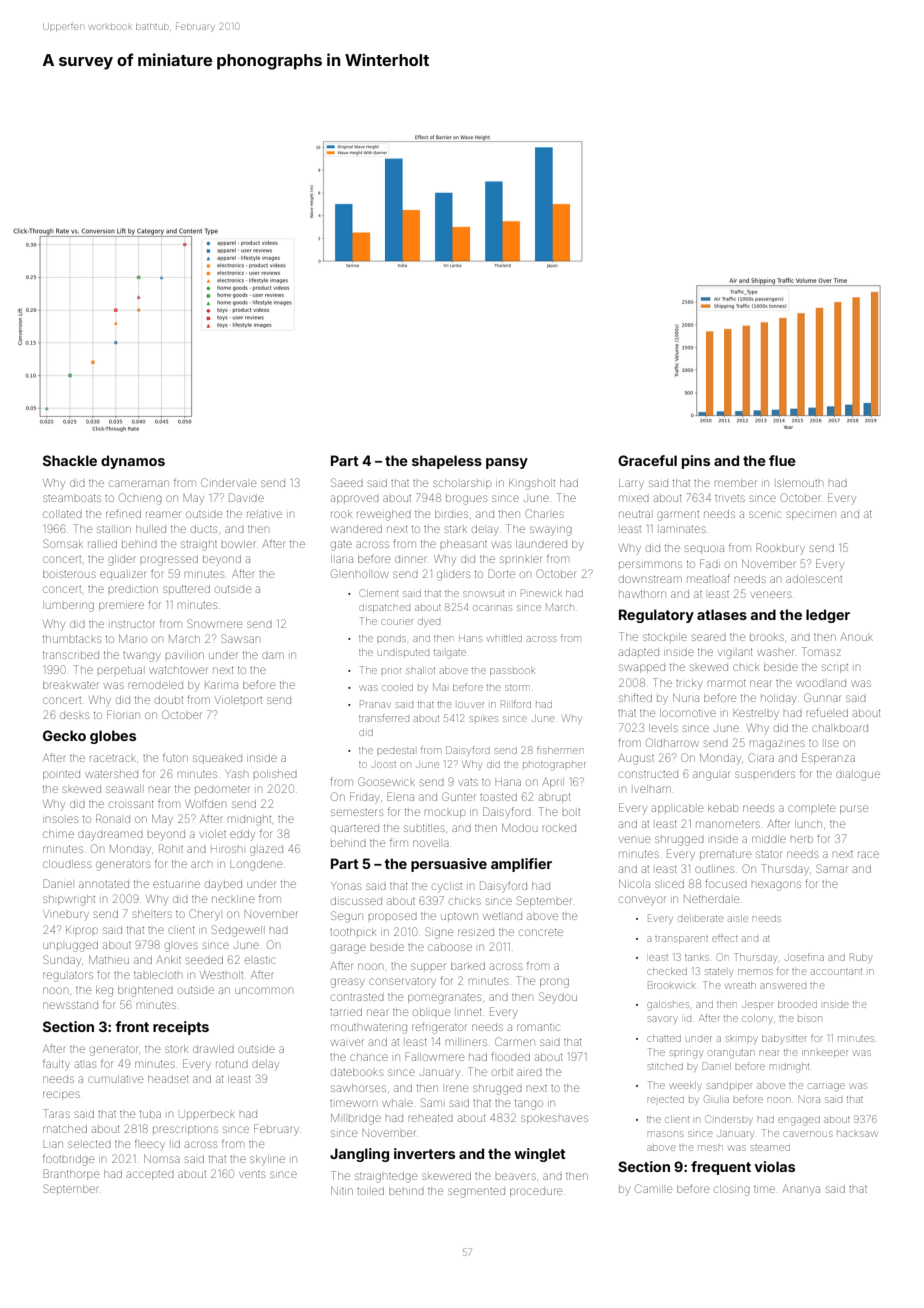 The image size is (924, 1308). What do you see at coordinates (783, 986) in the screenshot?
I see `answered` at bounding box center [783, 986].
